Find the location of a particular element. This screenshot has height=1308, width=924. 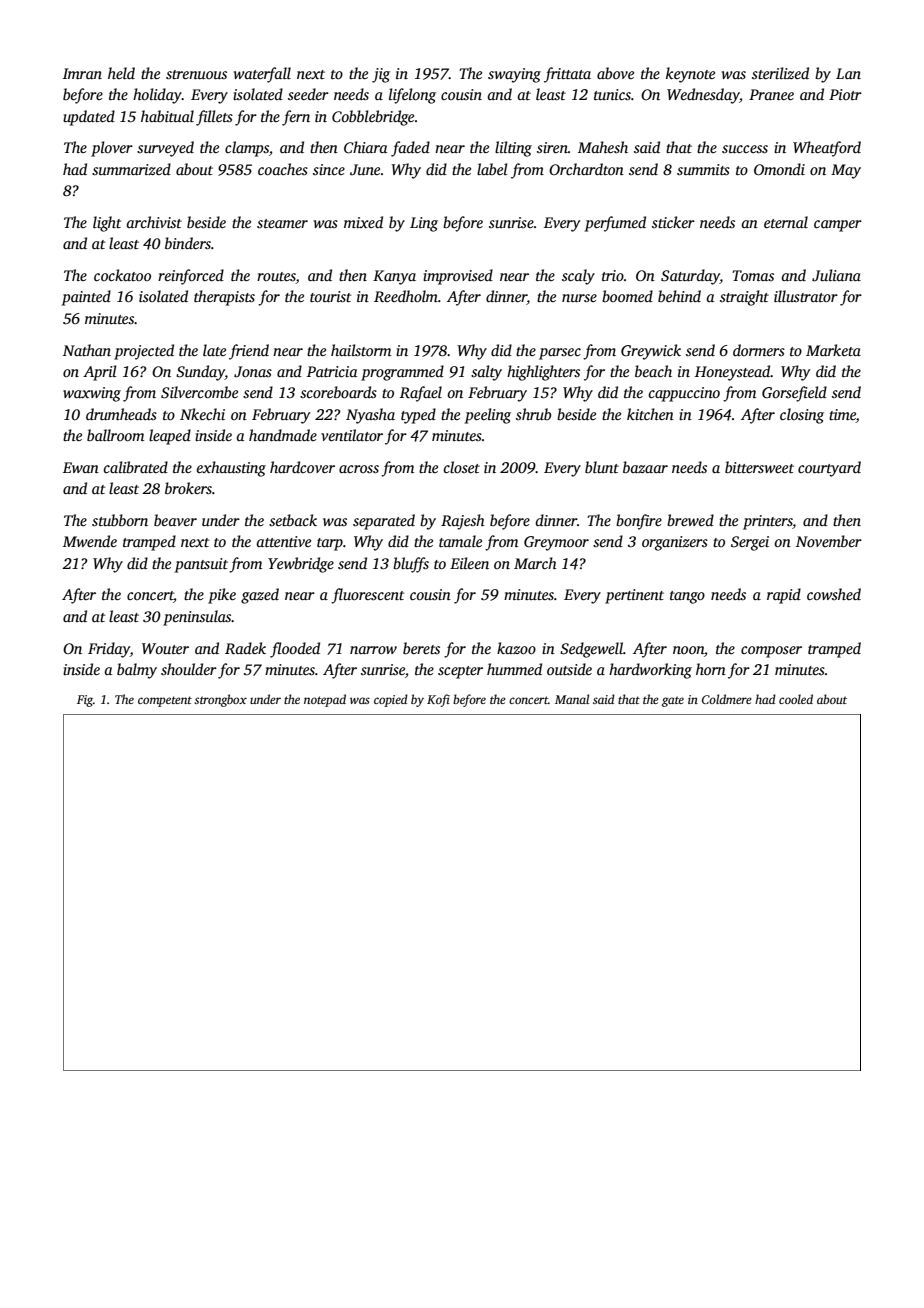

swaying is located at coordinates (514, 75).
